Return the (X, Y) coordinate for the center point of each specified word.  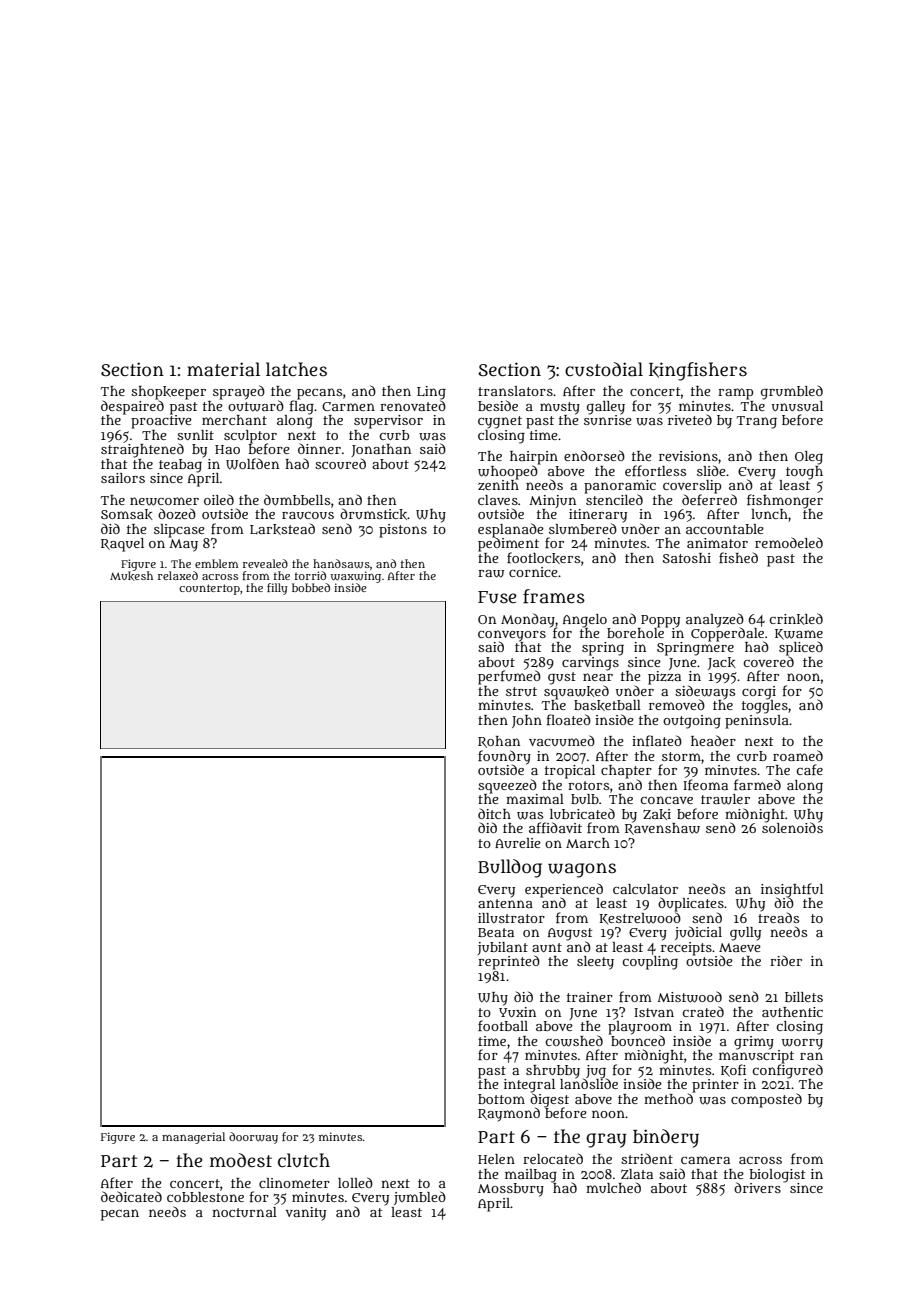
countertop (209, 589)
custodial (604, 369)
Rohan (499, 742)
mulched (613, 1187)
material (223, 369)
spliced (801, 648)
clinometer (294, 1183)
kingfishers (698, 371)
